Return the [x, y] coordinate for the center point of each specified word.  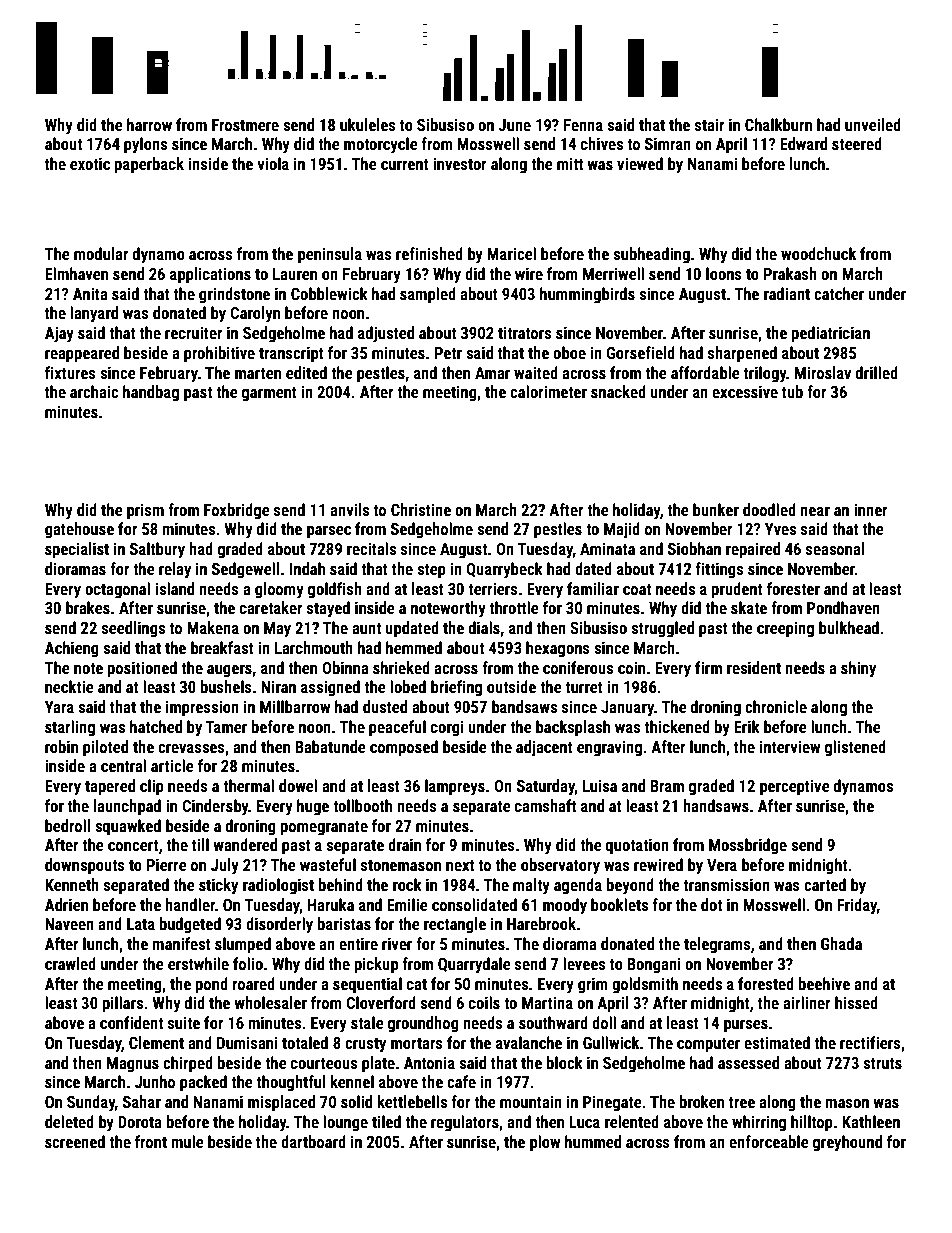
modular [101, 253]
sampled [428, 295]
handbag [151, 393]
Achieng [72, 649]
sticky [218, 886]
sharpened [742, 354]
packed [203, 1083]
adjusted [386, 334]
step [431, 571]
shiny [858, 669]
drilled [877, 372]
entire [358, 943]
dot [711, 904]
